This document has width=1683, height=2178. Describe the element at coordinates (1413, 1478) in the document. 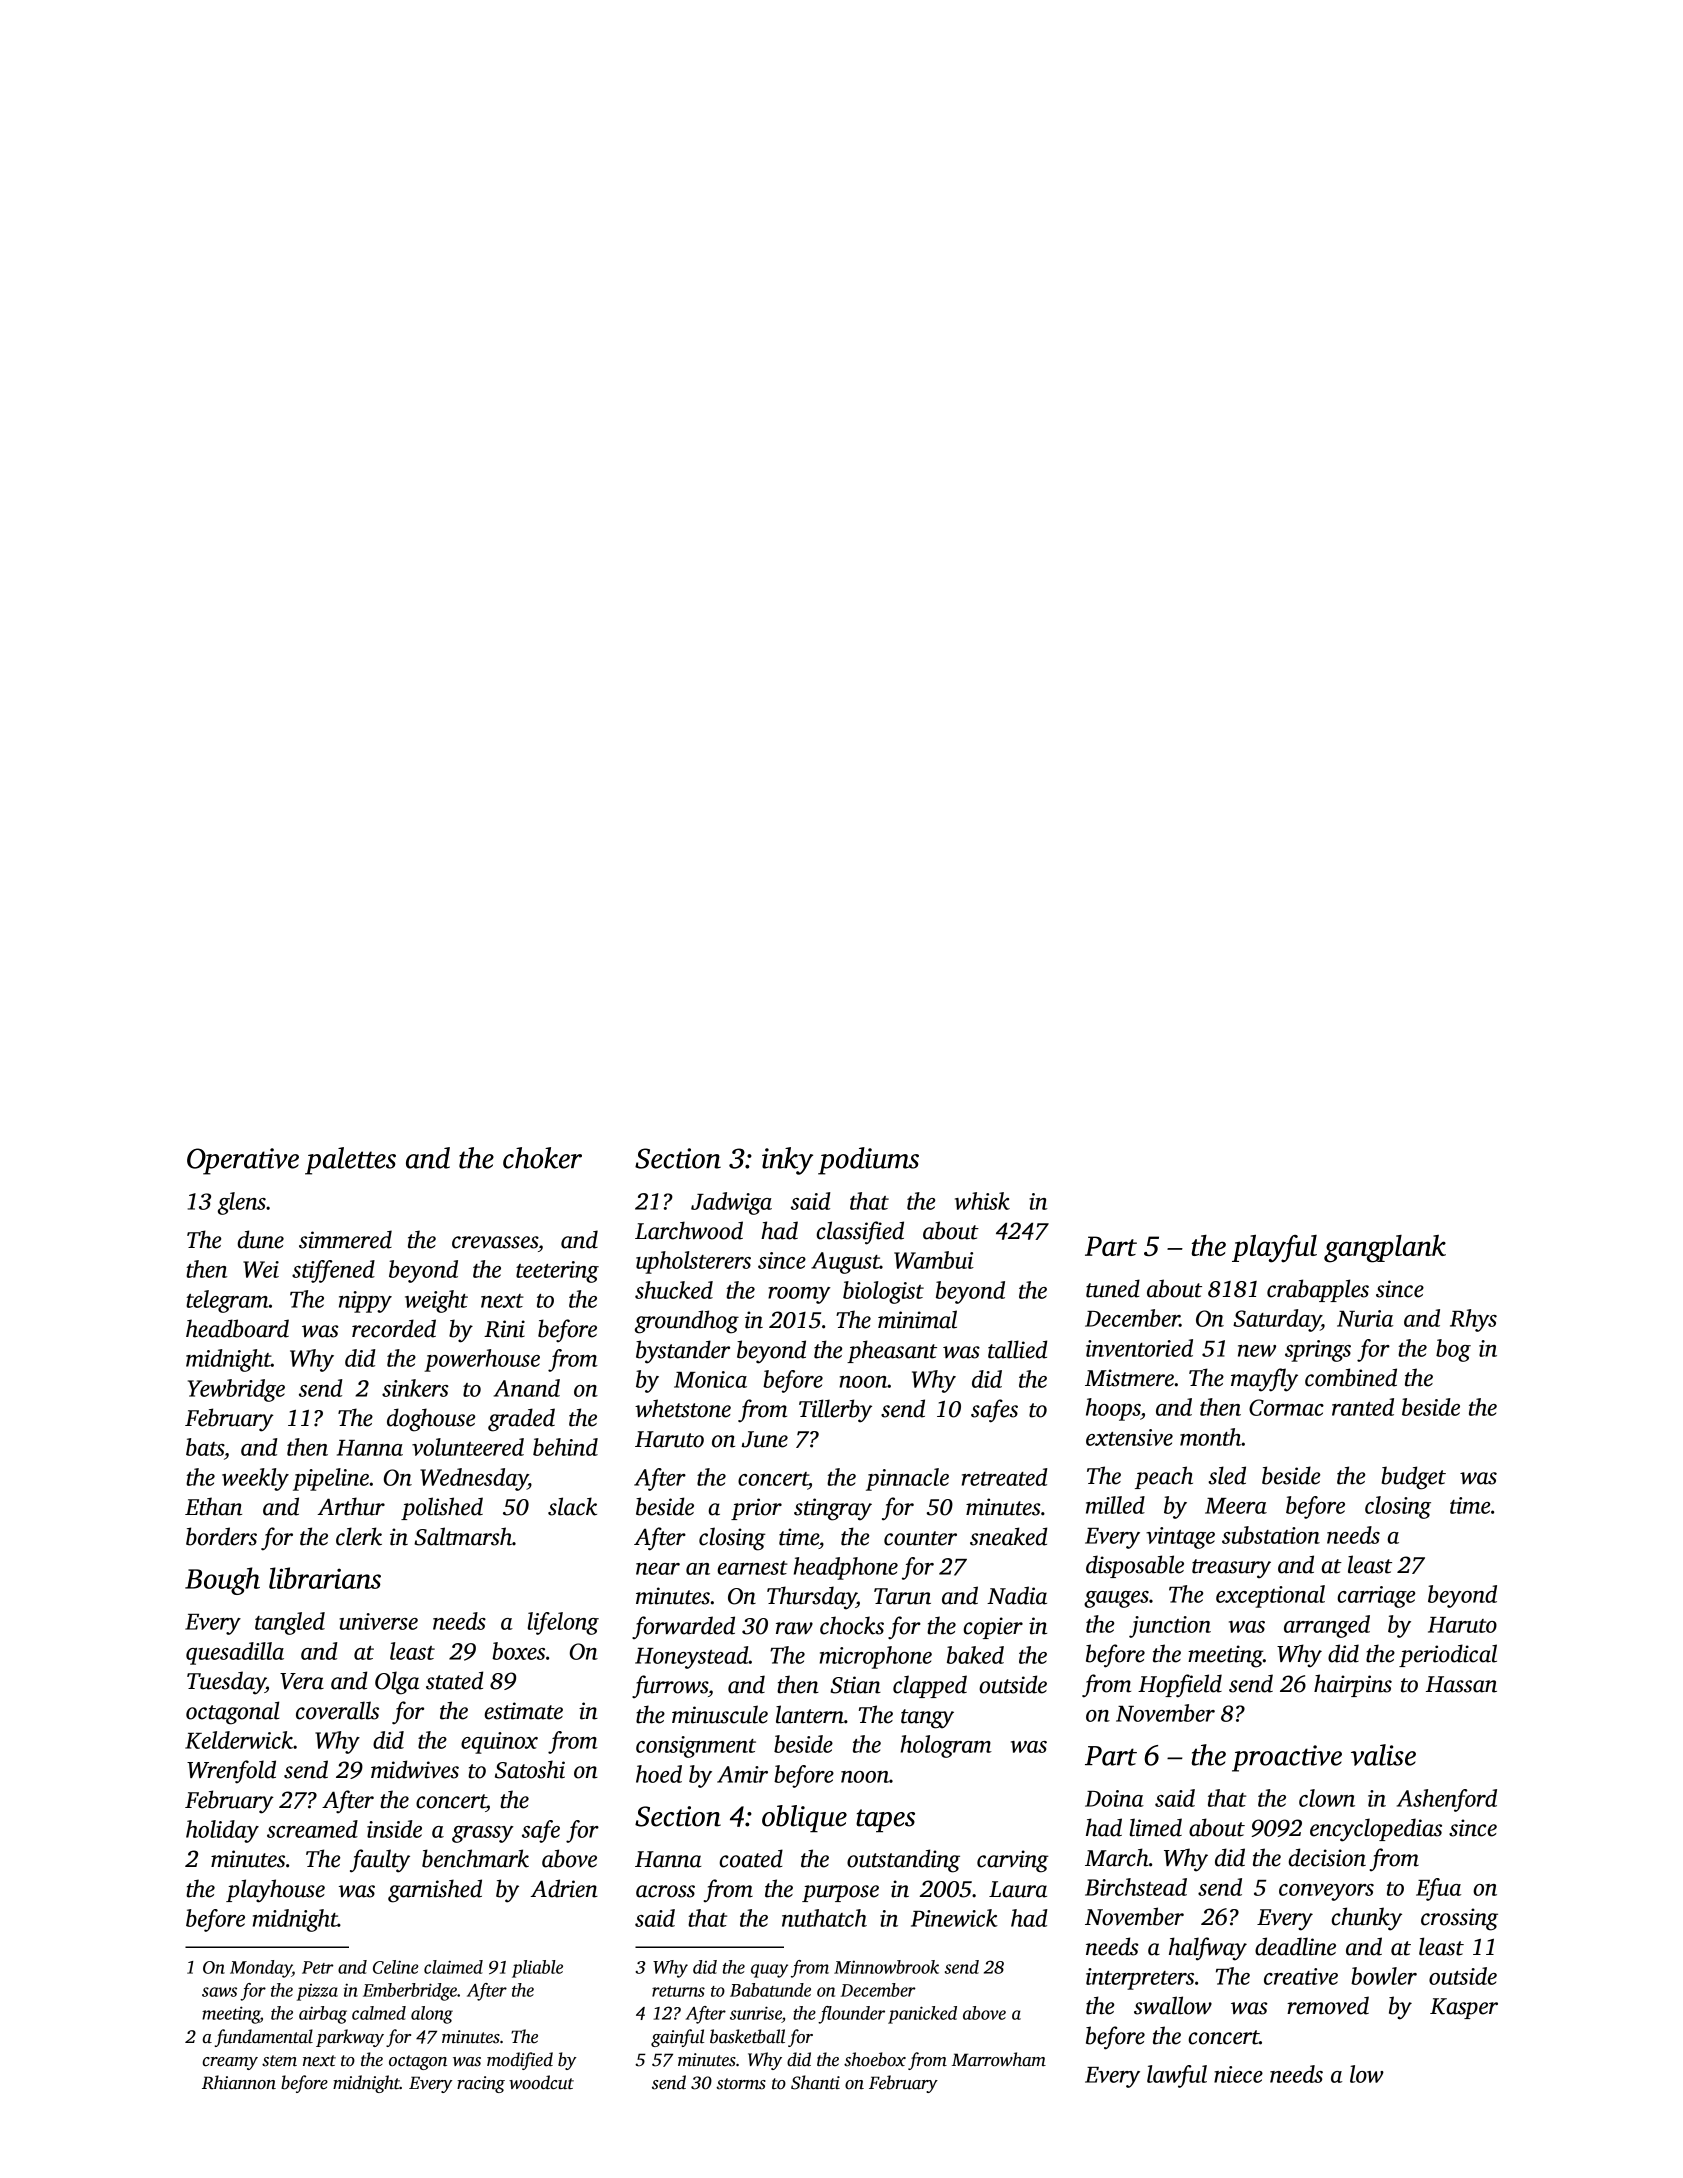

I see `budget` at that location.
